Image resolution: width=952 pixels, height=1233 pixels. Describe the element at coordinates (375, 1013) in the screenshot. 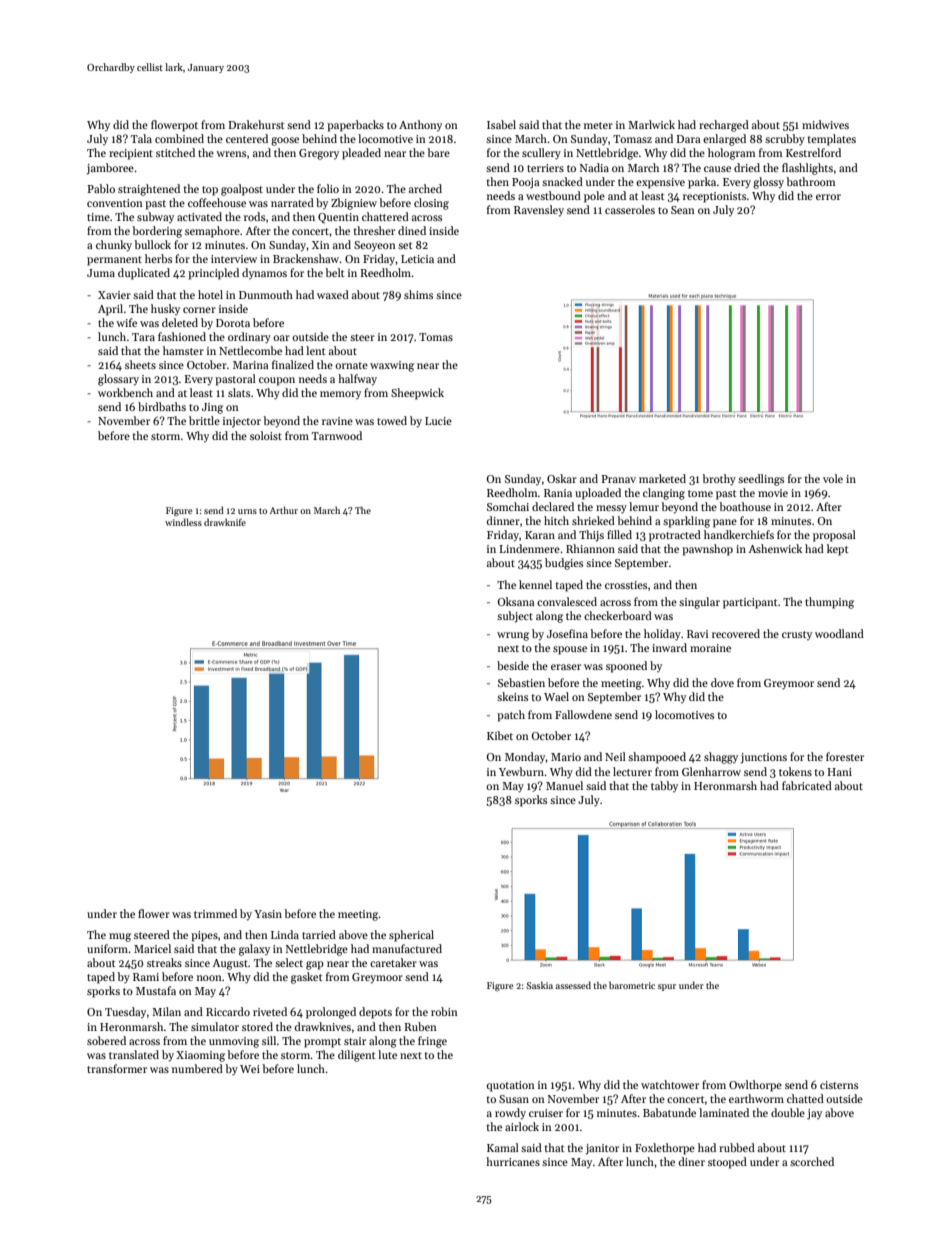

I see `depots` at that location.
